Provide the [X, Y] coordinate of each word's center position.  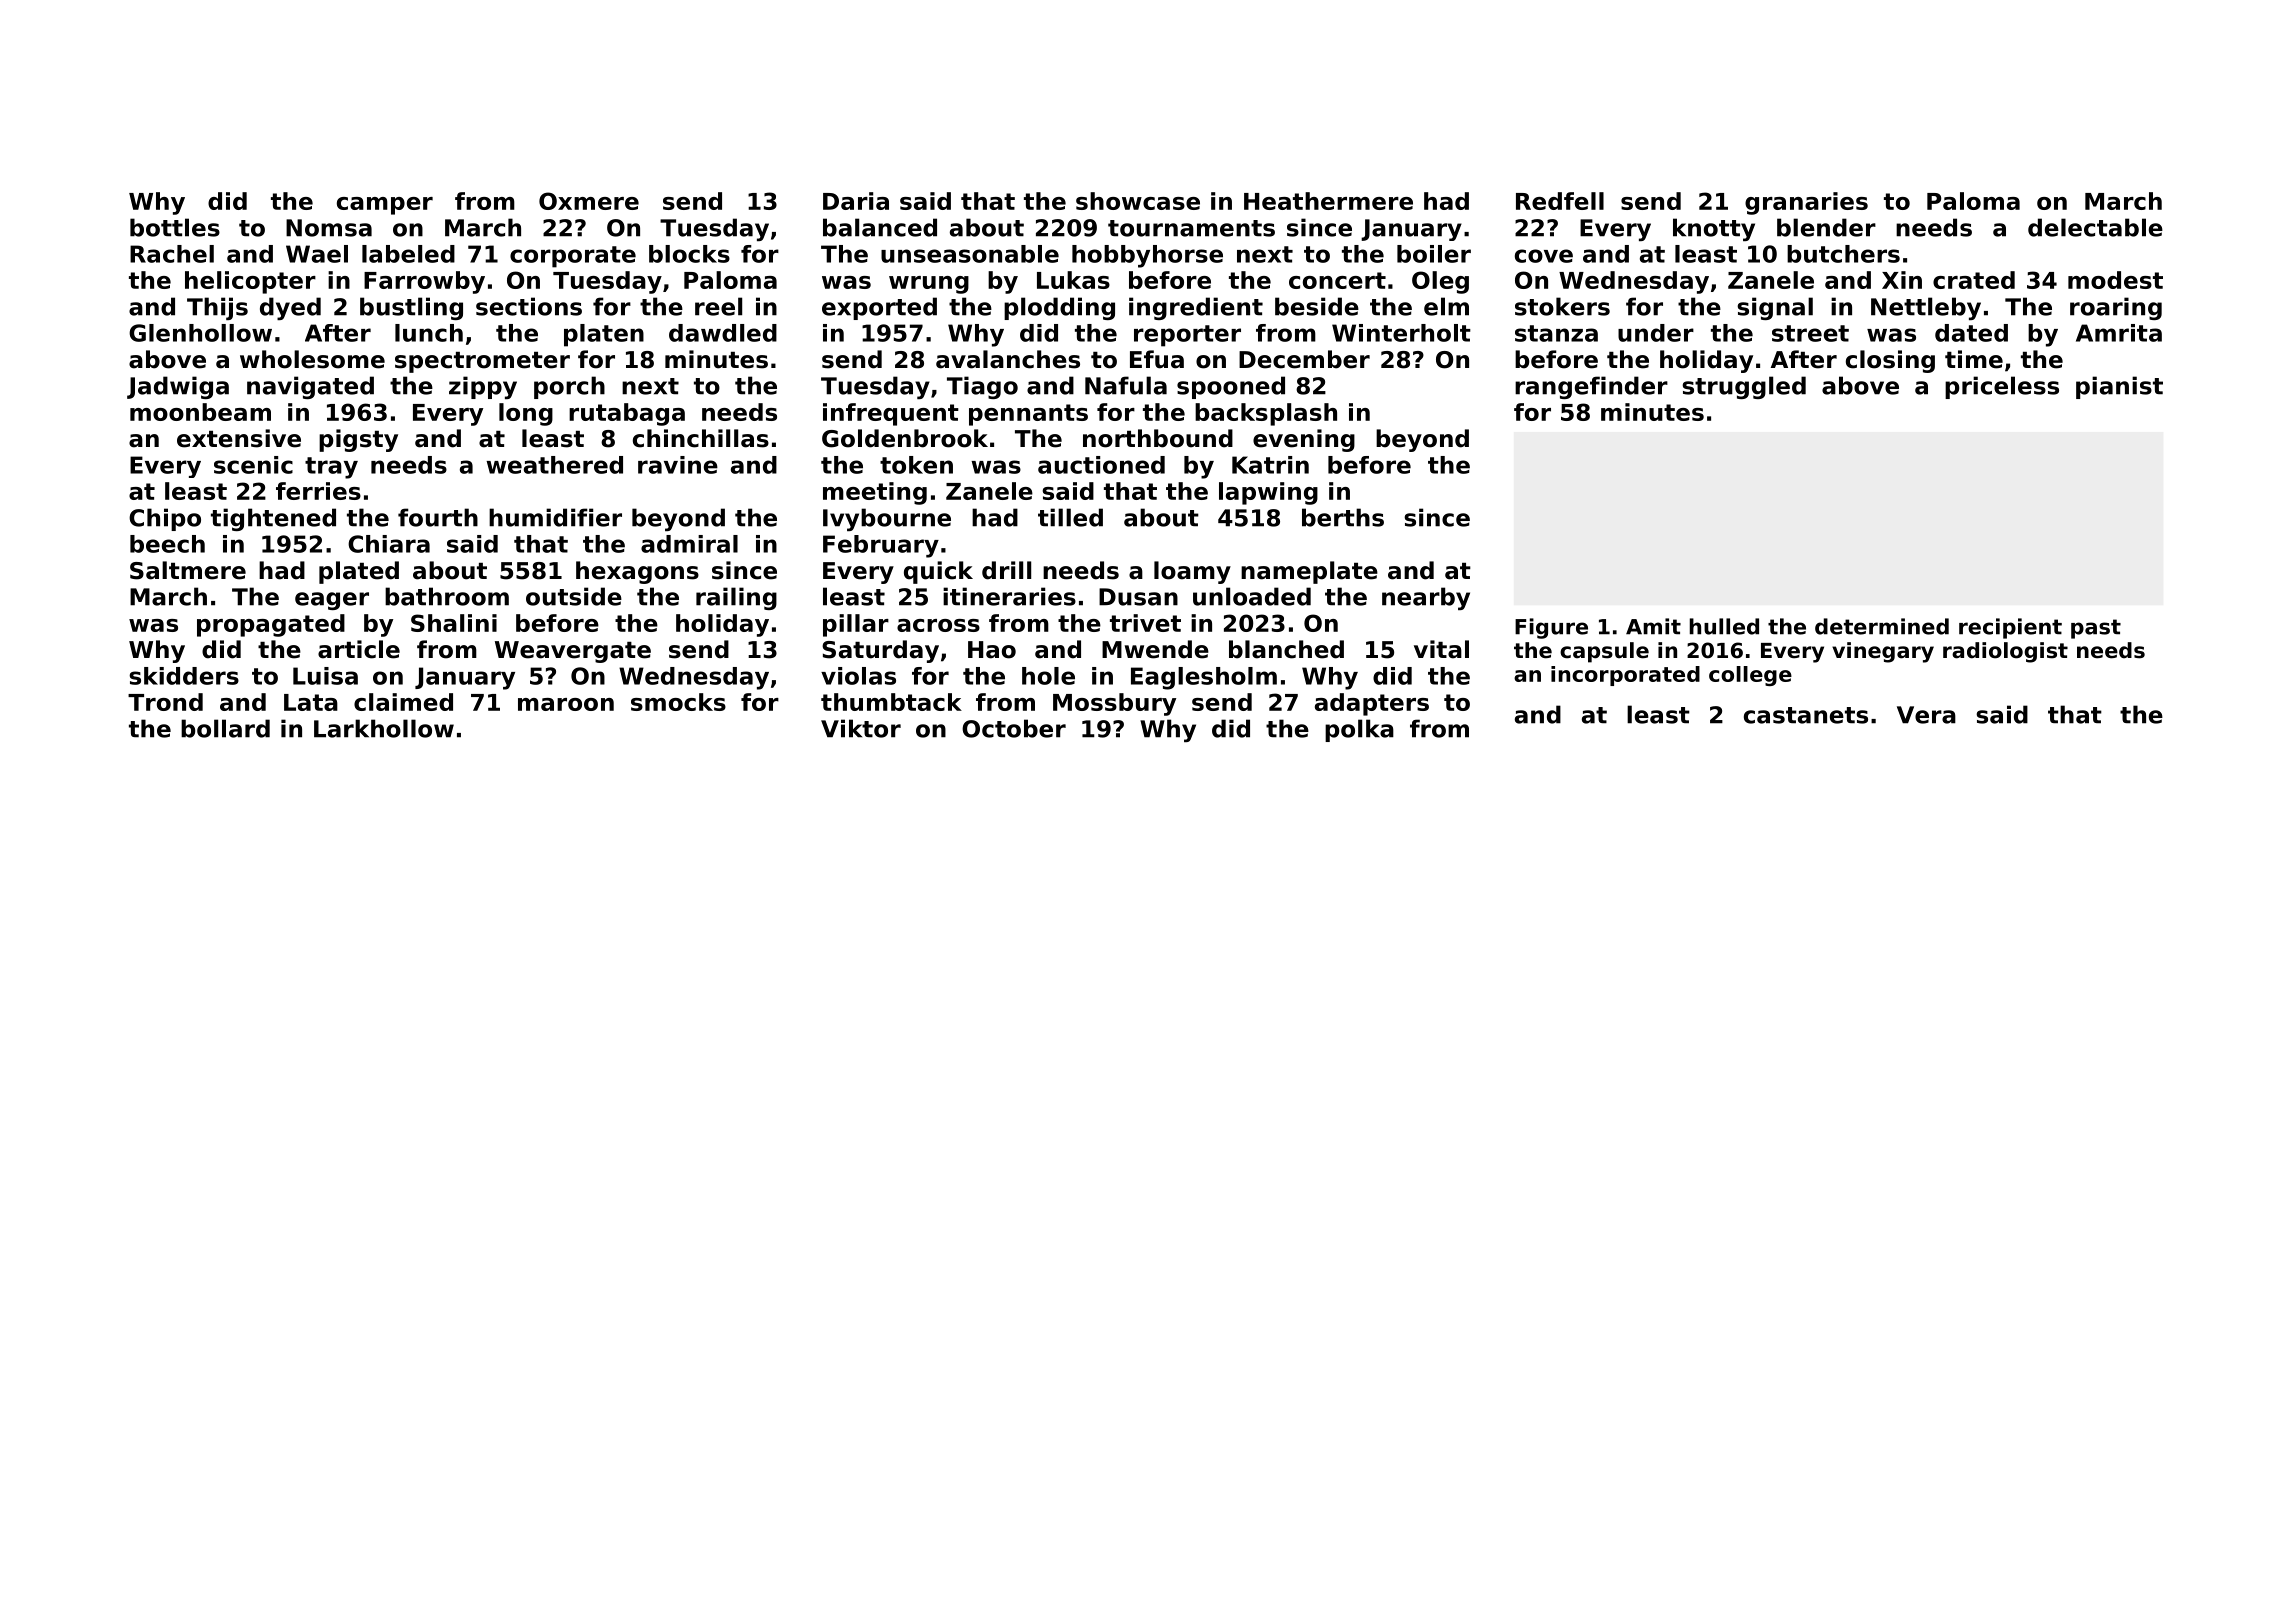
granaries [1806, 203]
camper [385, 206]
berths [1343, 517]
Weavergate [573, 652]
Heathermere [1328, 201]
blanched [1286, 649]
